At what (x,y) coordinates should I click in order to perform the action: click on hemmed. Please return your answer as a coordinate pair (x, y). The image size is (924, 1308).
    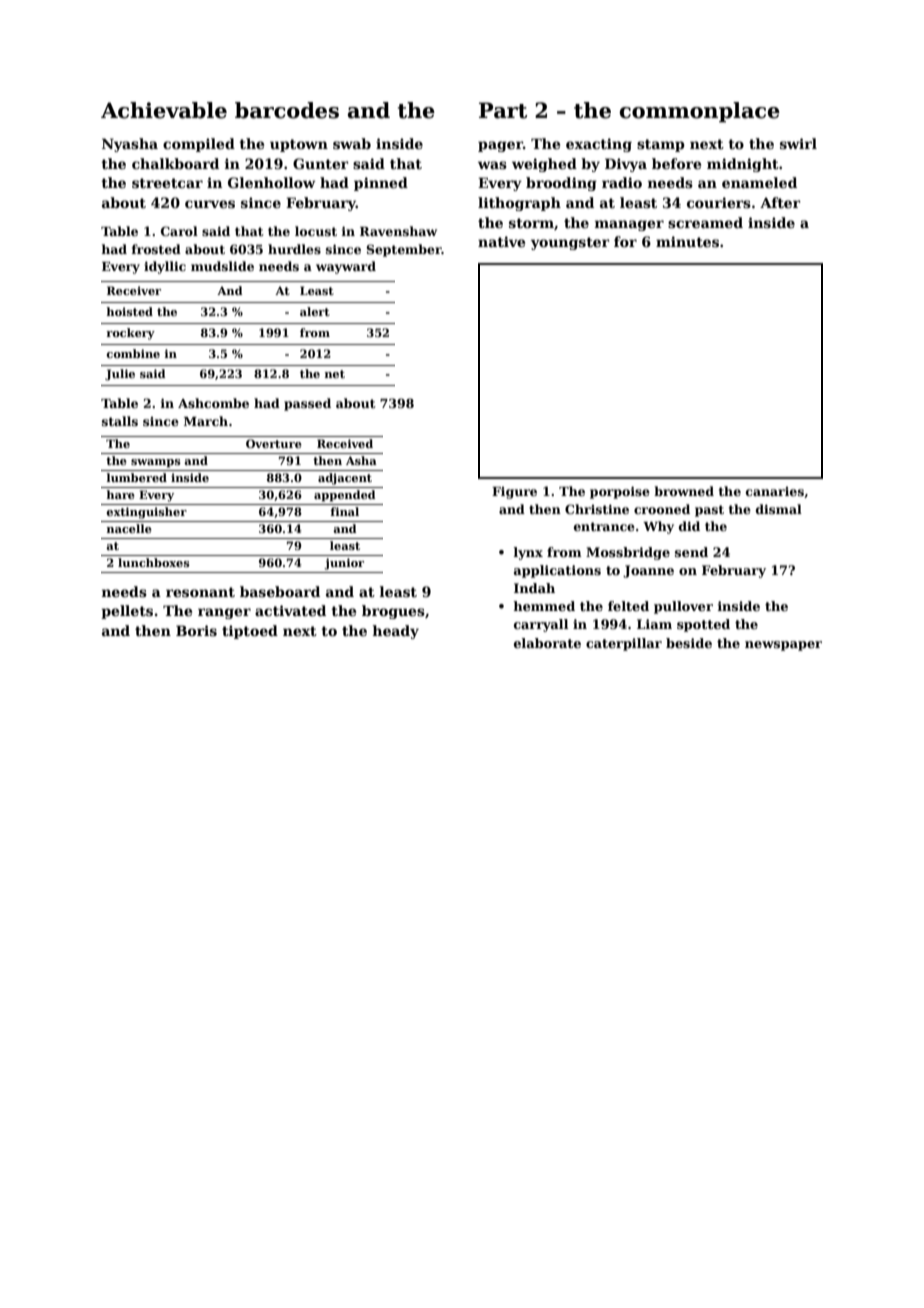
    Looking at the image, I should click on (544, 606).
